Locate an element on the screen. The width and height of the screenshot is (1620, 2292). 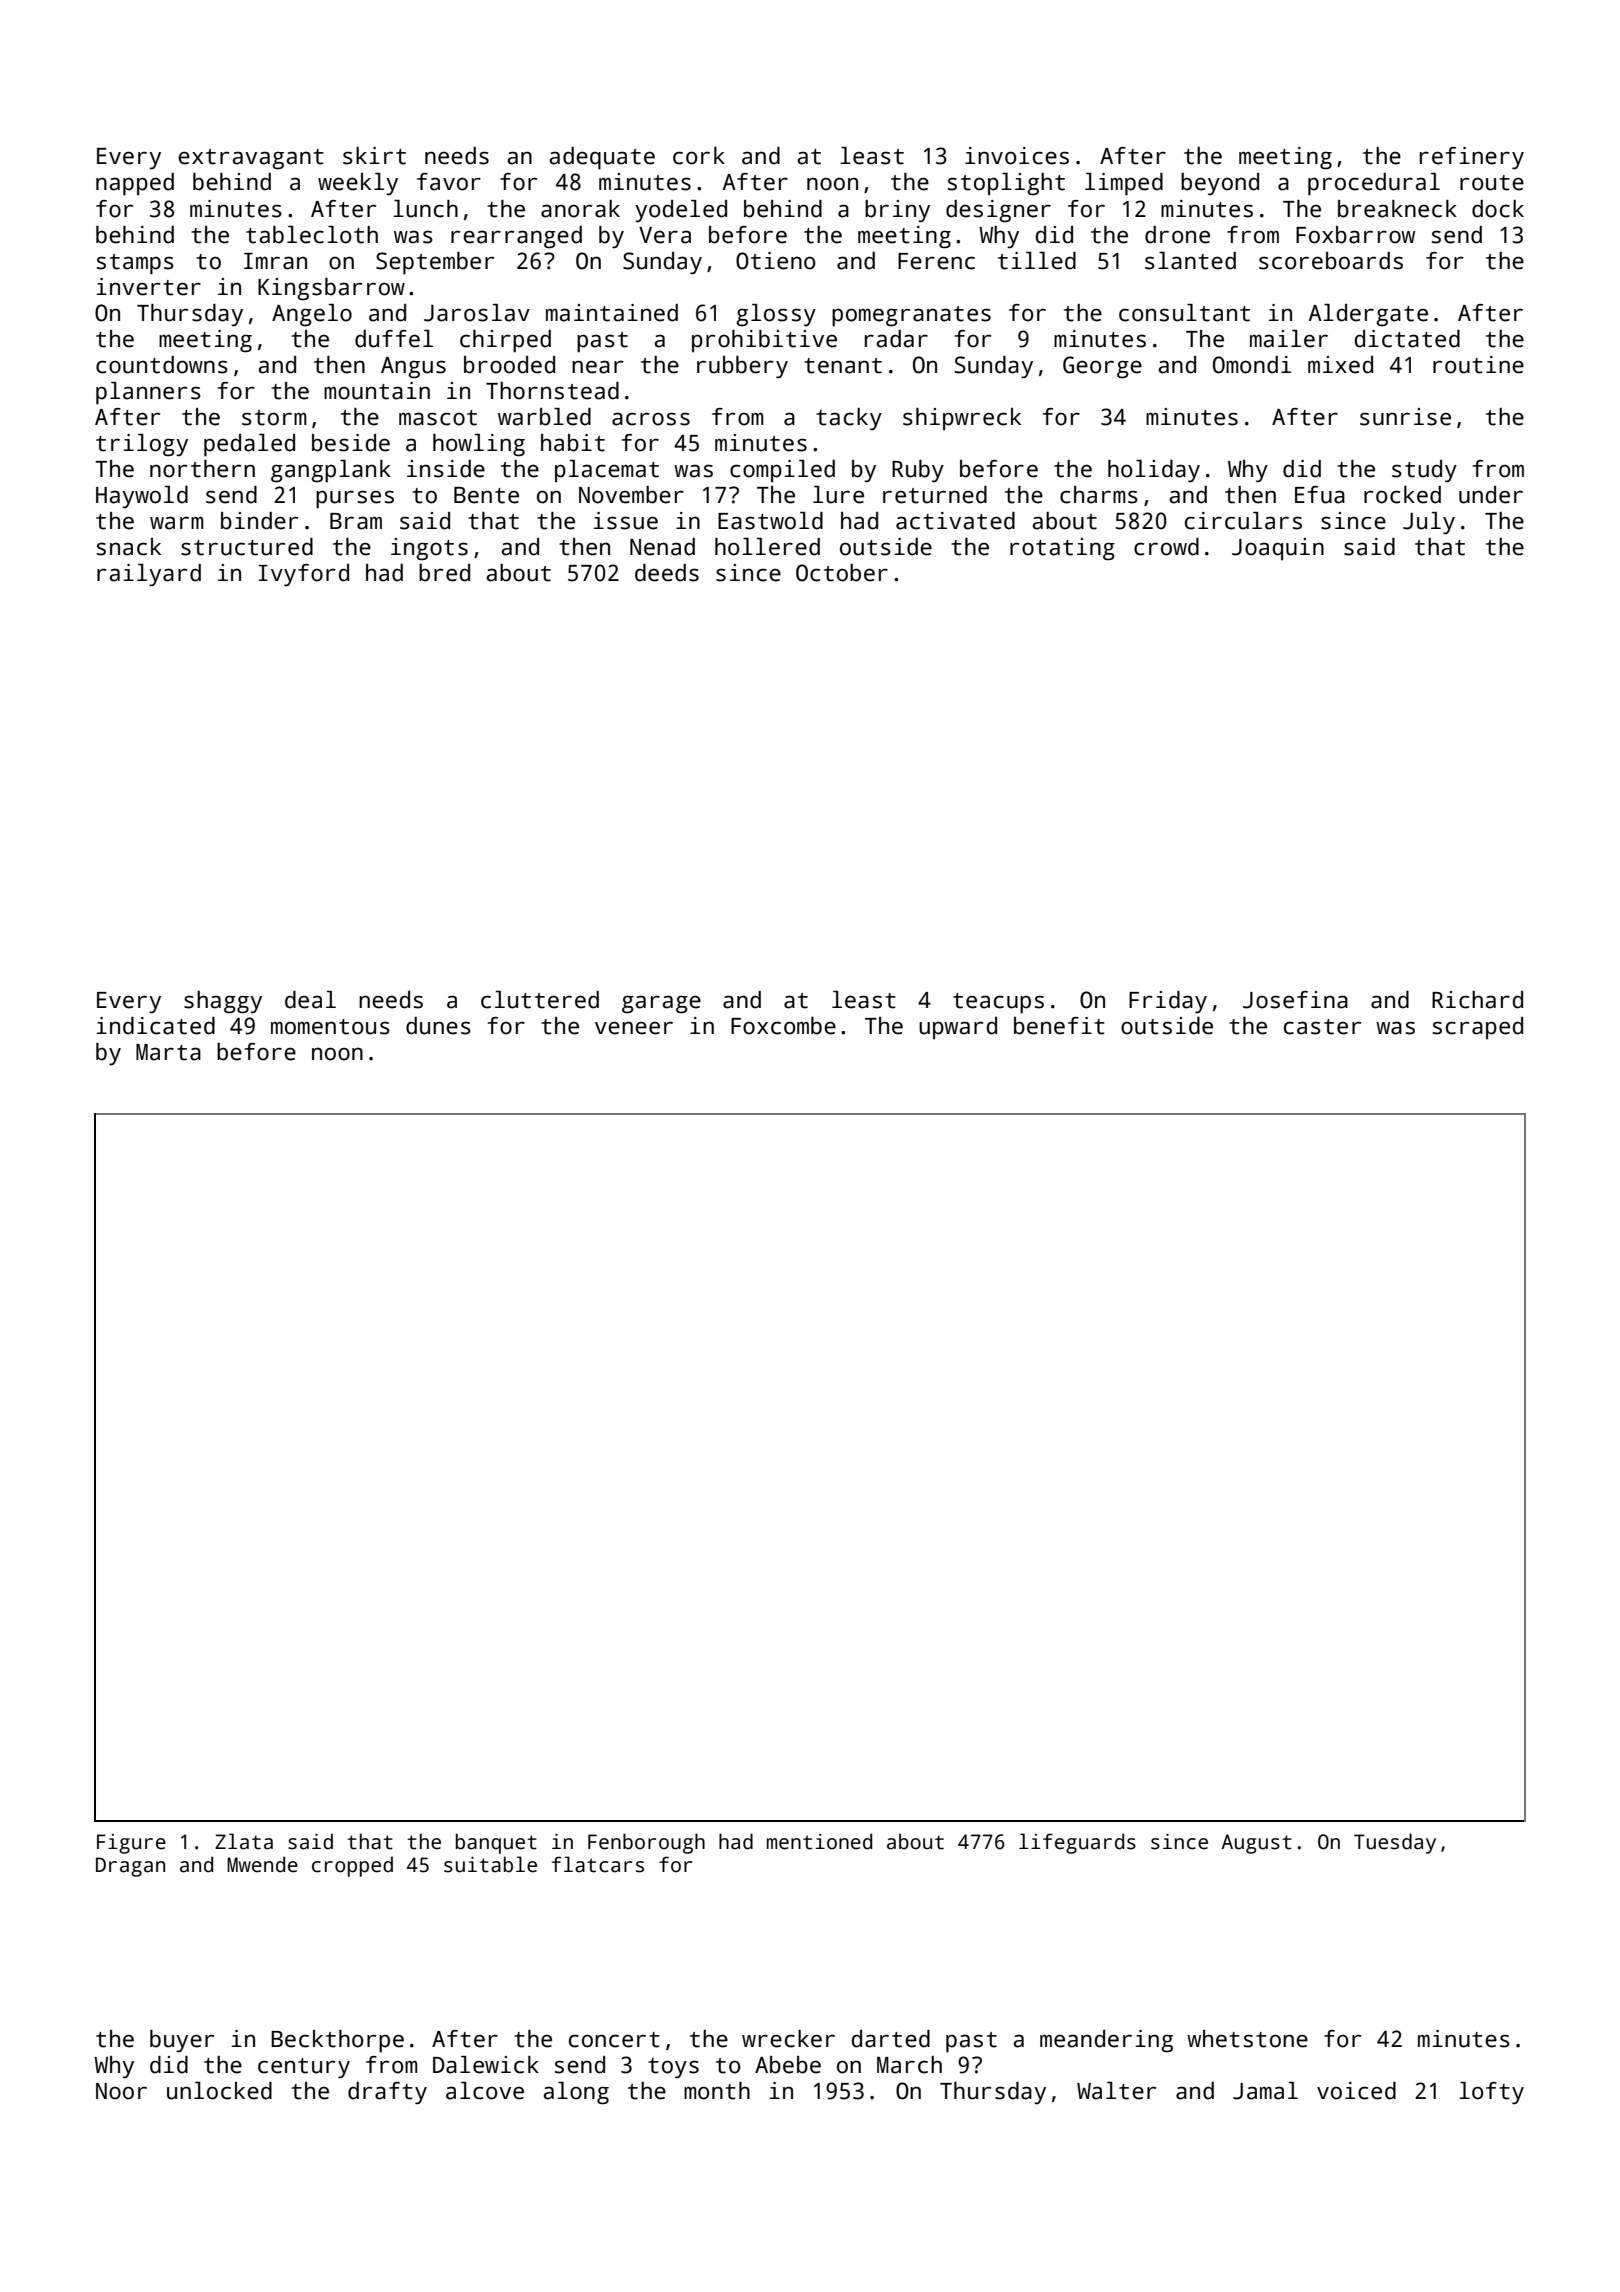
unlocked is located at coordinates (219, 2091).
